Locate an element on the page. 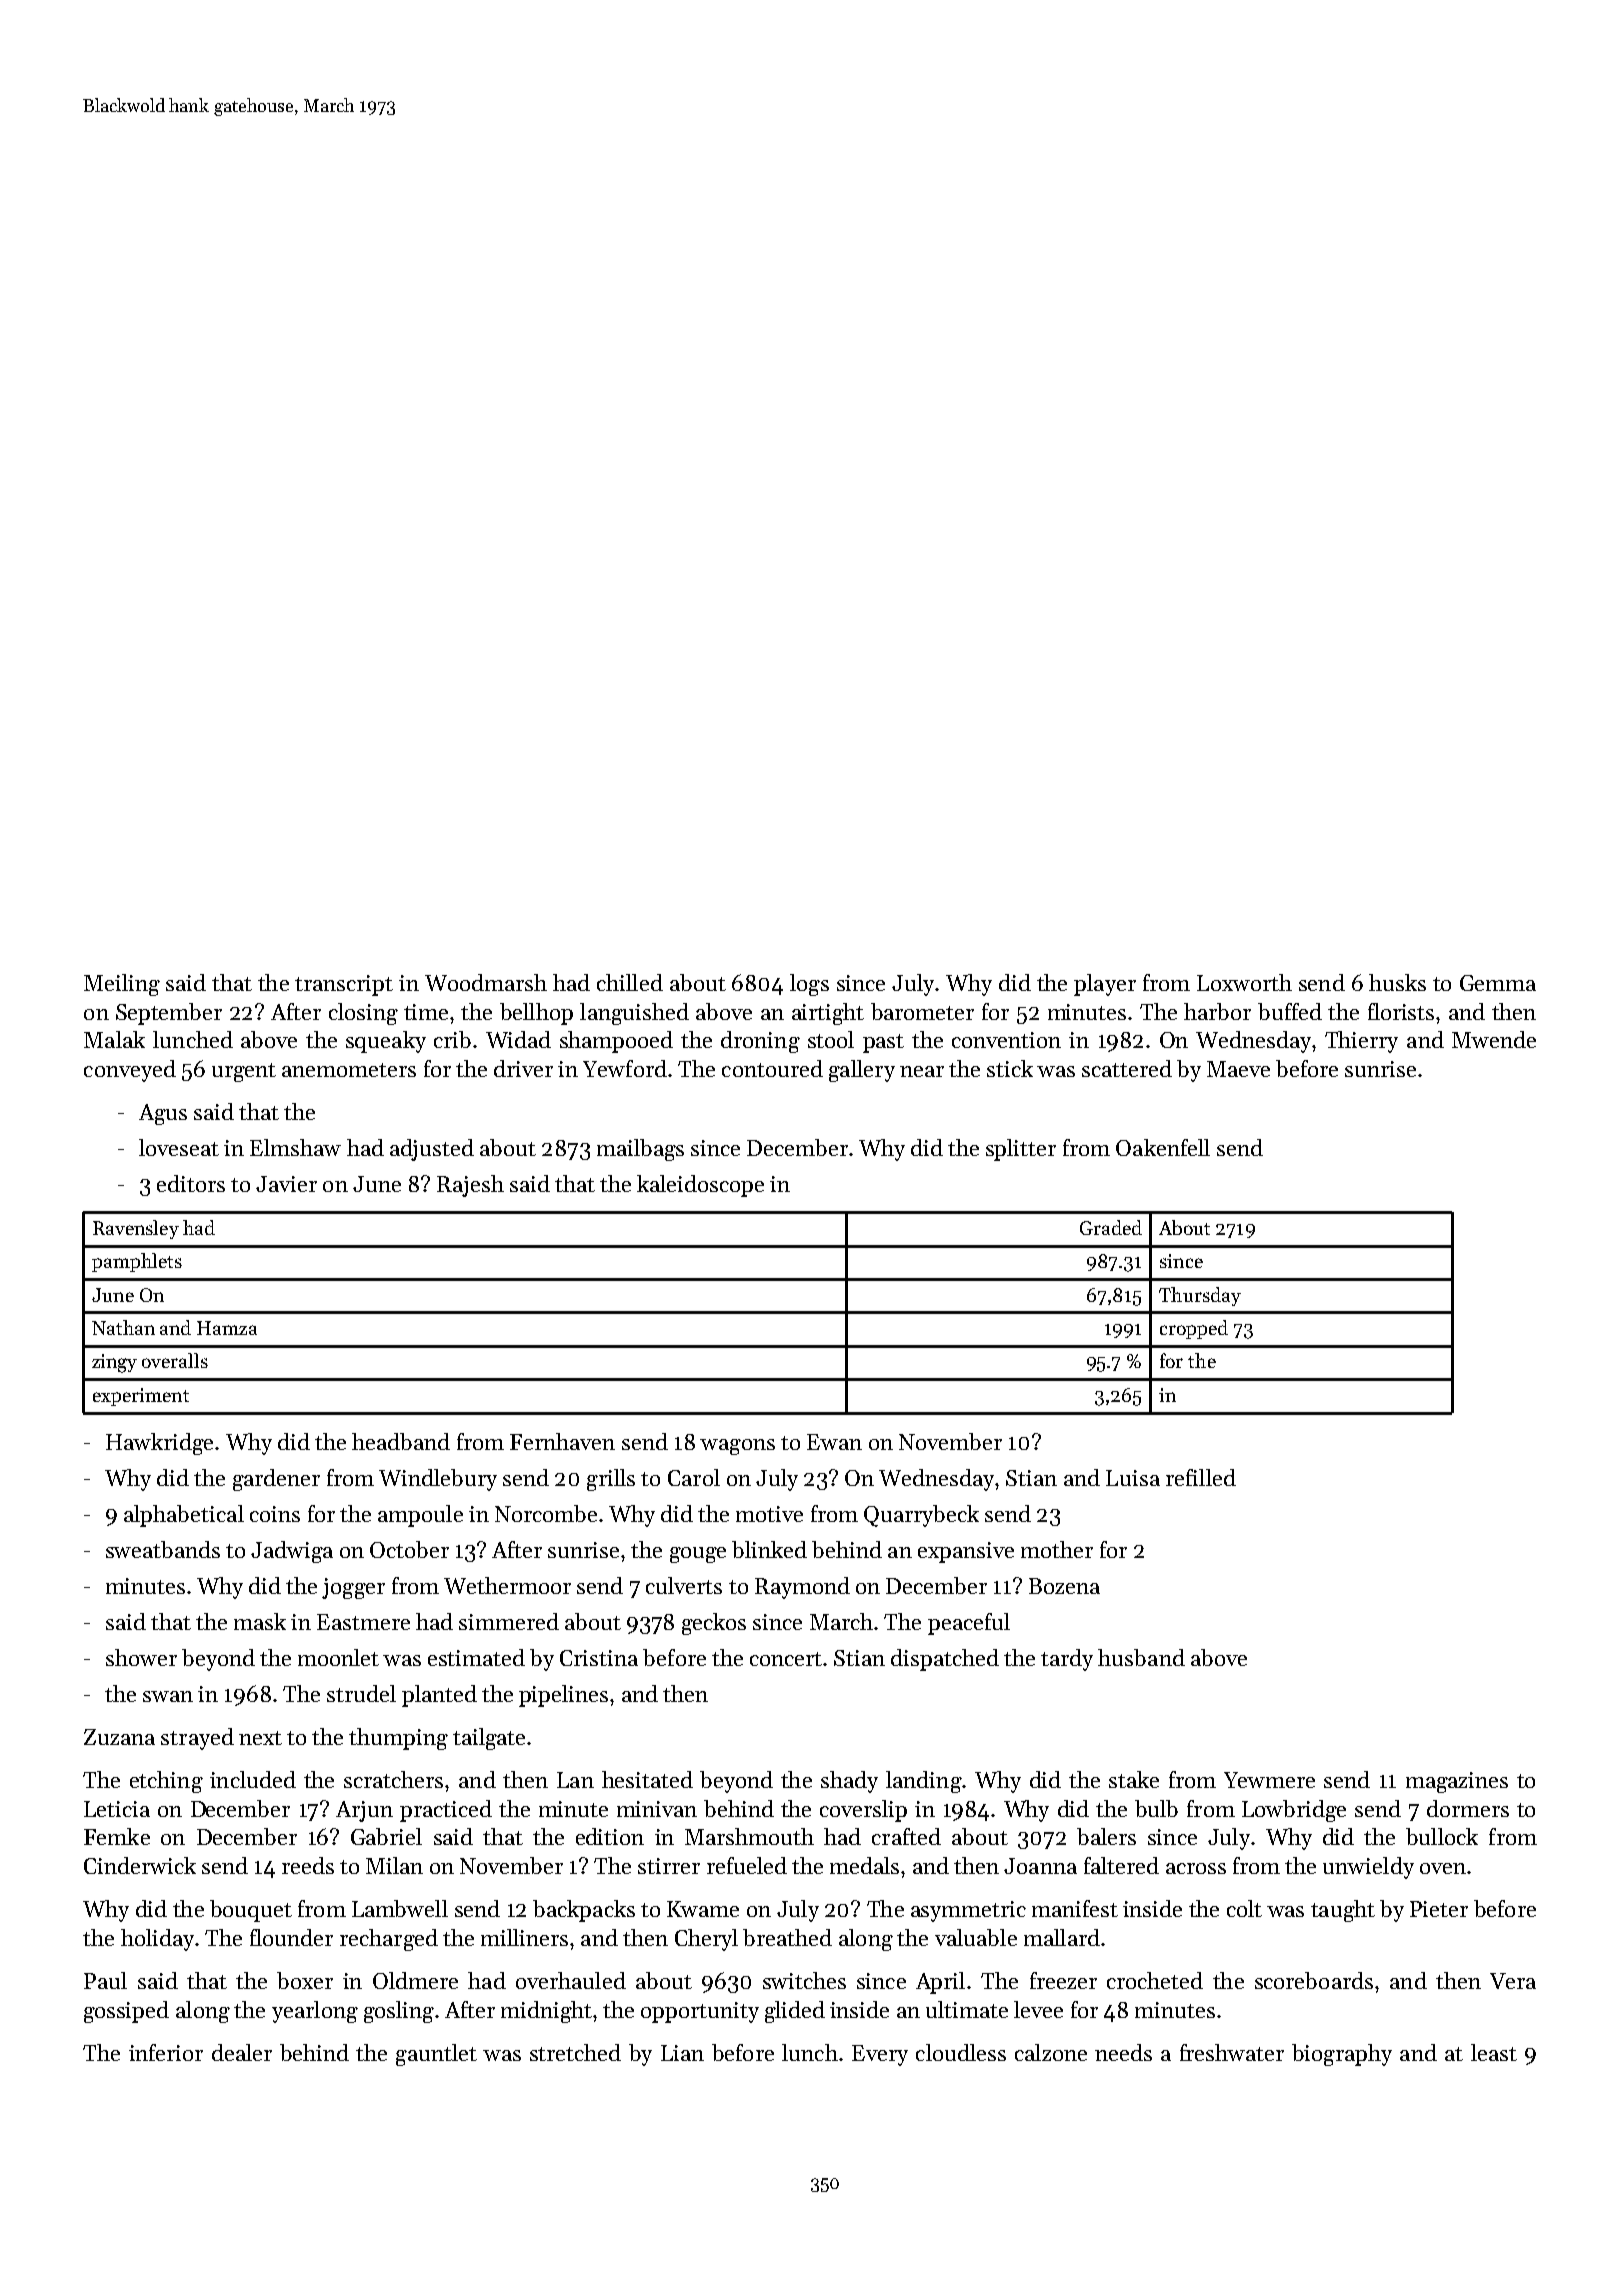  Leticia is located at coordinates (117, 1809).
